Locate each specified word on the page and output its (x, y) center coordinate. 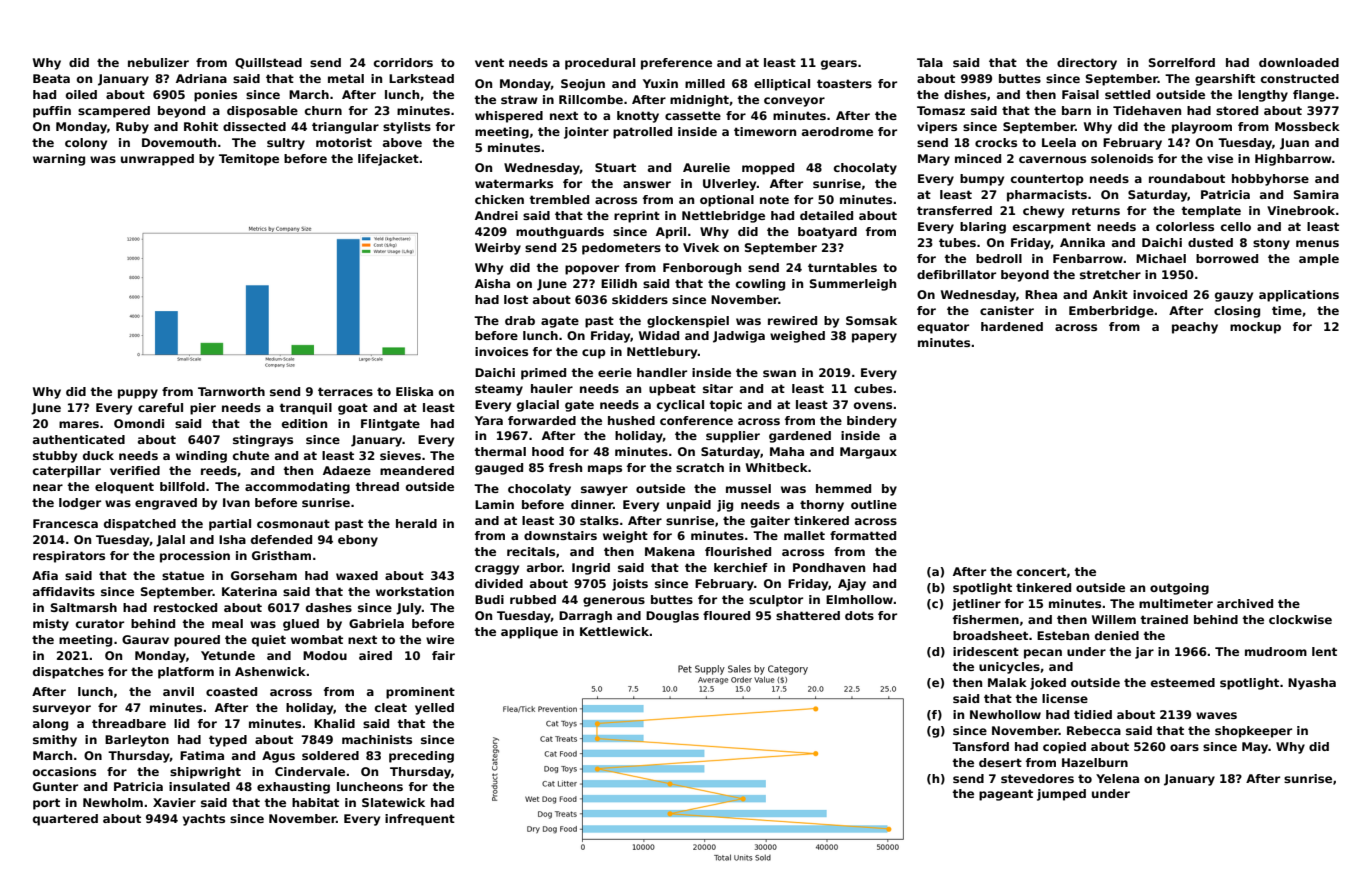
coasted (231, 691)
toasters (844, 83)
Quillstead (268, 63)
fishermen (986, 619)
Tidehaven (1147, 110)
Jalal (170, 541)
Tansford (980, 746)
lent (1324, 651)
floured (726, 615)
